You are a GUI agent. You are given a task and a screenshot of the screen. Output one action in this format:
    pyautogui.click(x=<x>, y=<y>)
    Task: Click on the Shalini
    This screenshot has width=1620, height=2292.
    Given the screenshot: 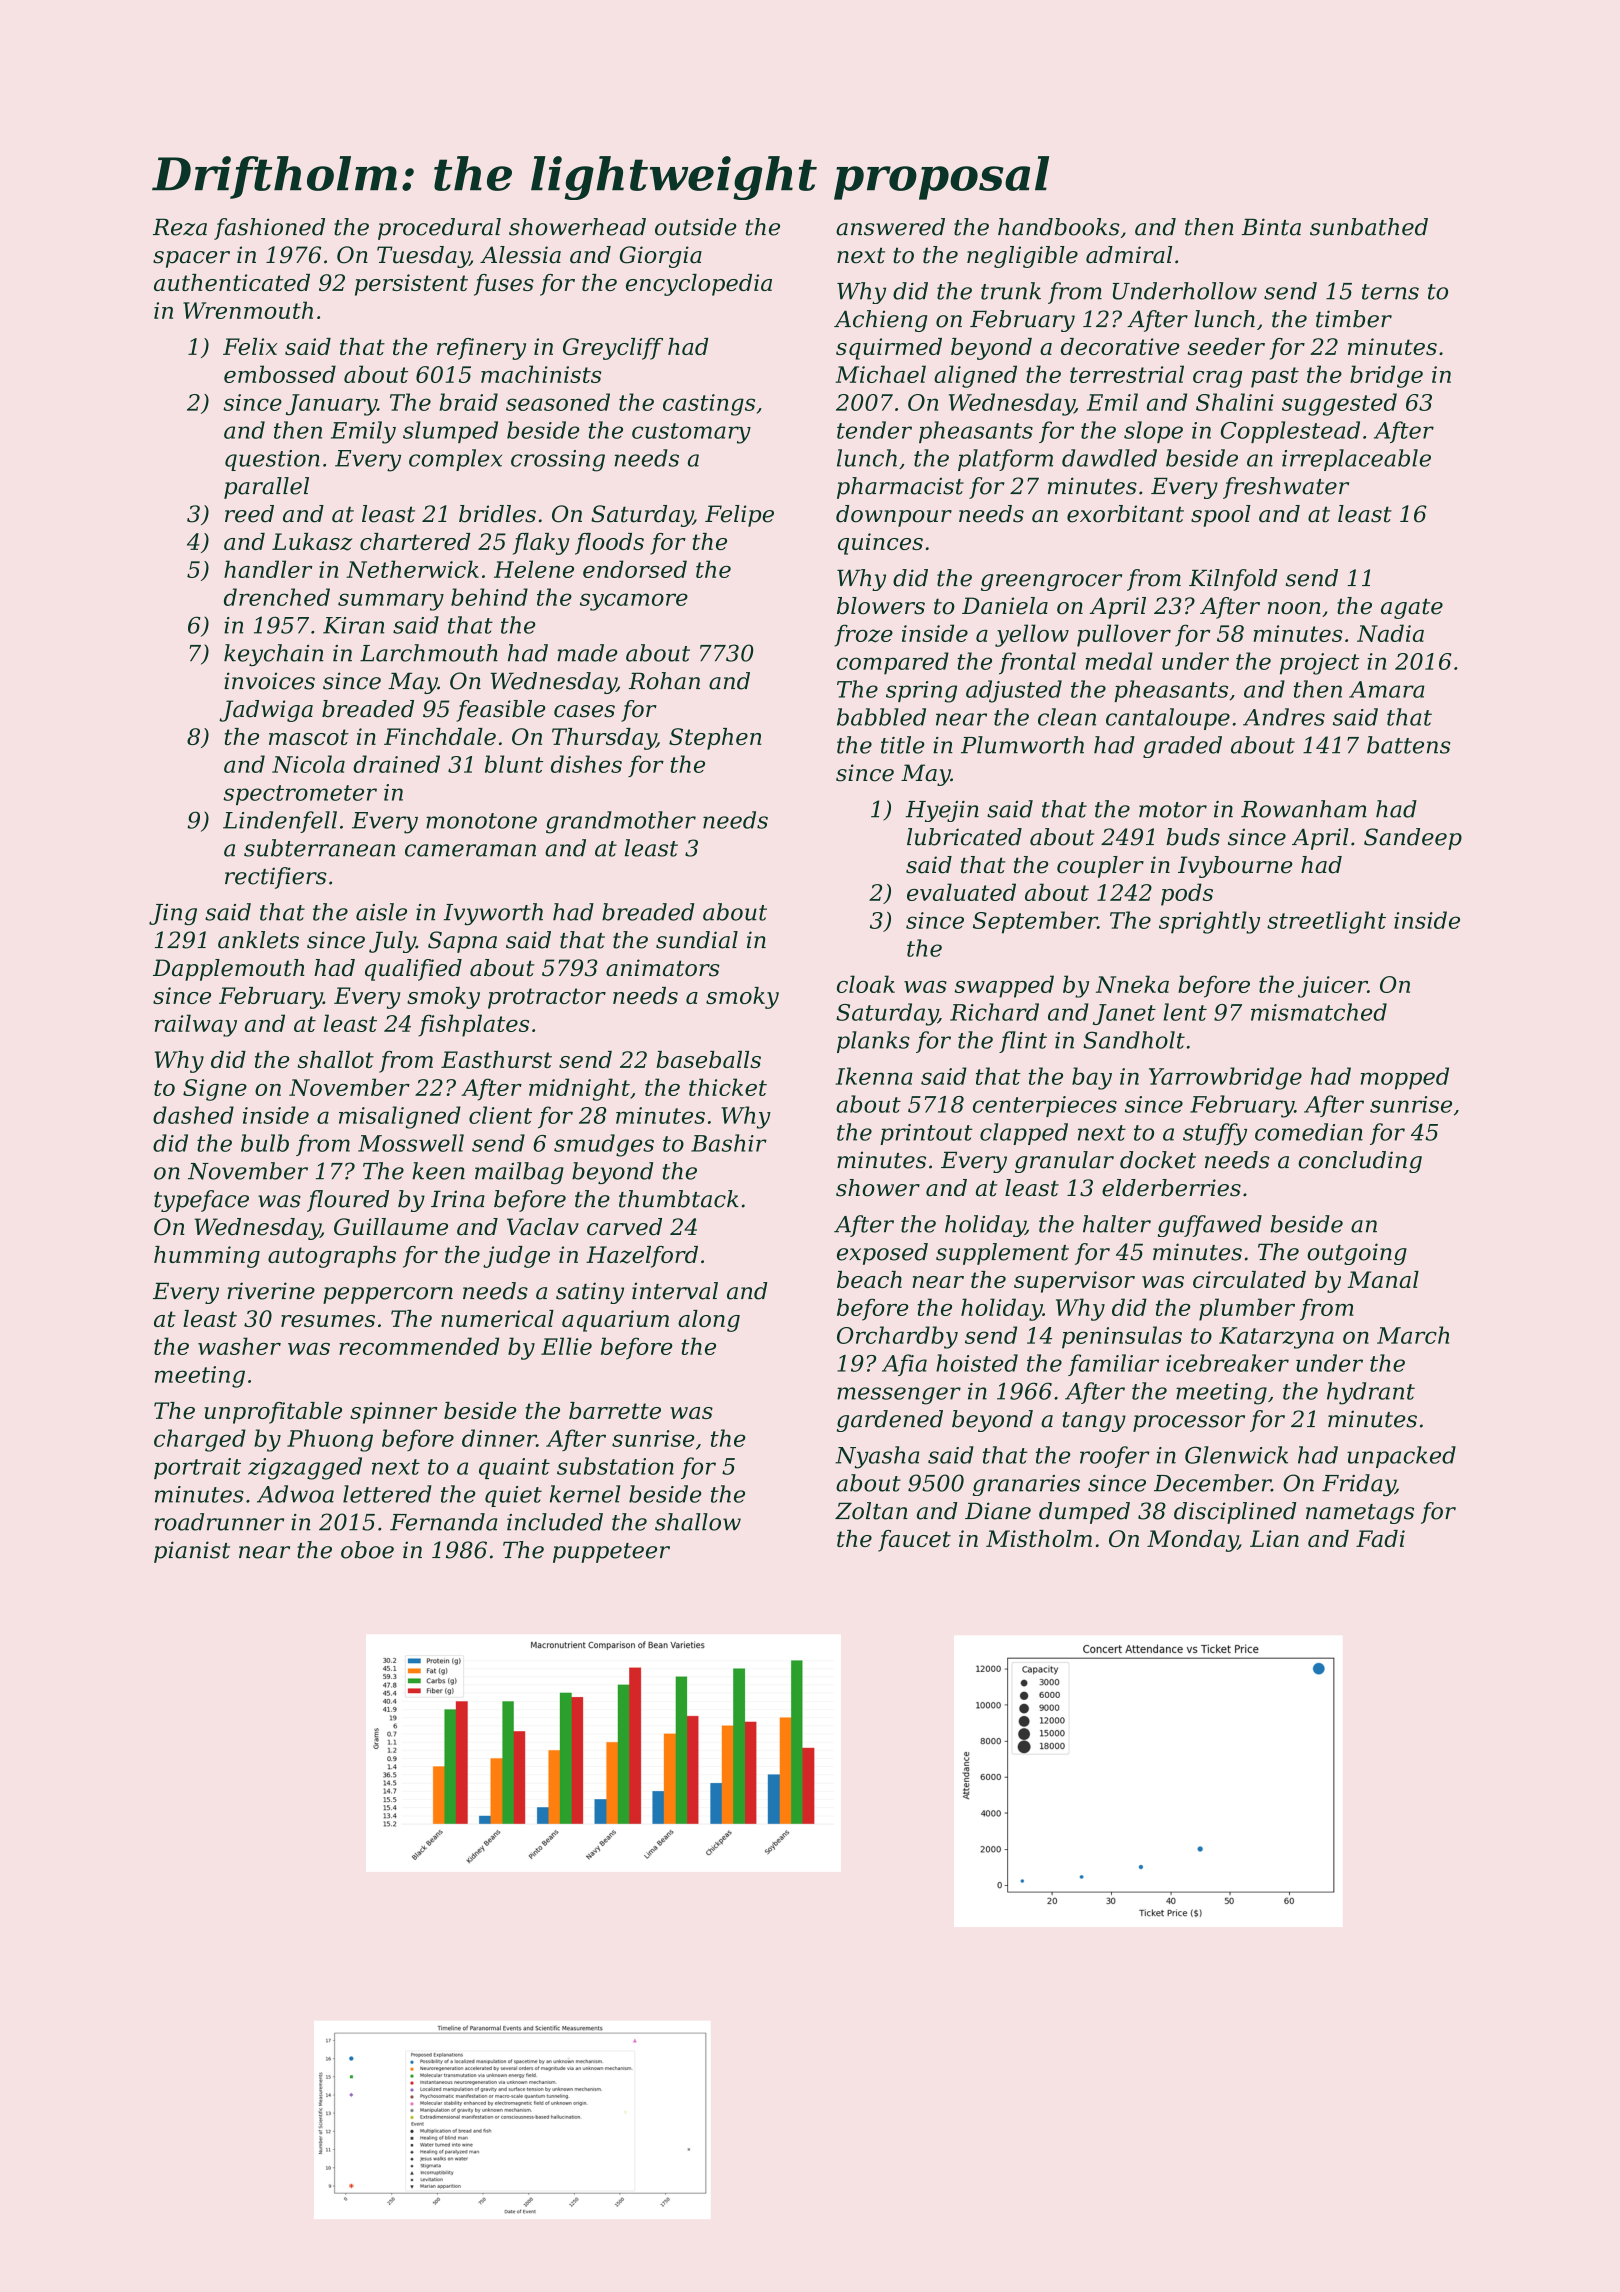 What is the action you would take?
    pyautogui.click(x=1235, y=402)
